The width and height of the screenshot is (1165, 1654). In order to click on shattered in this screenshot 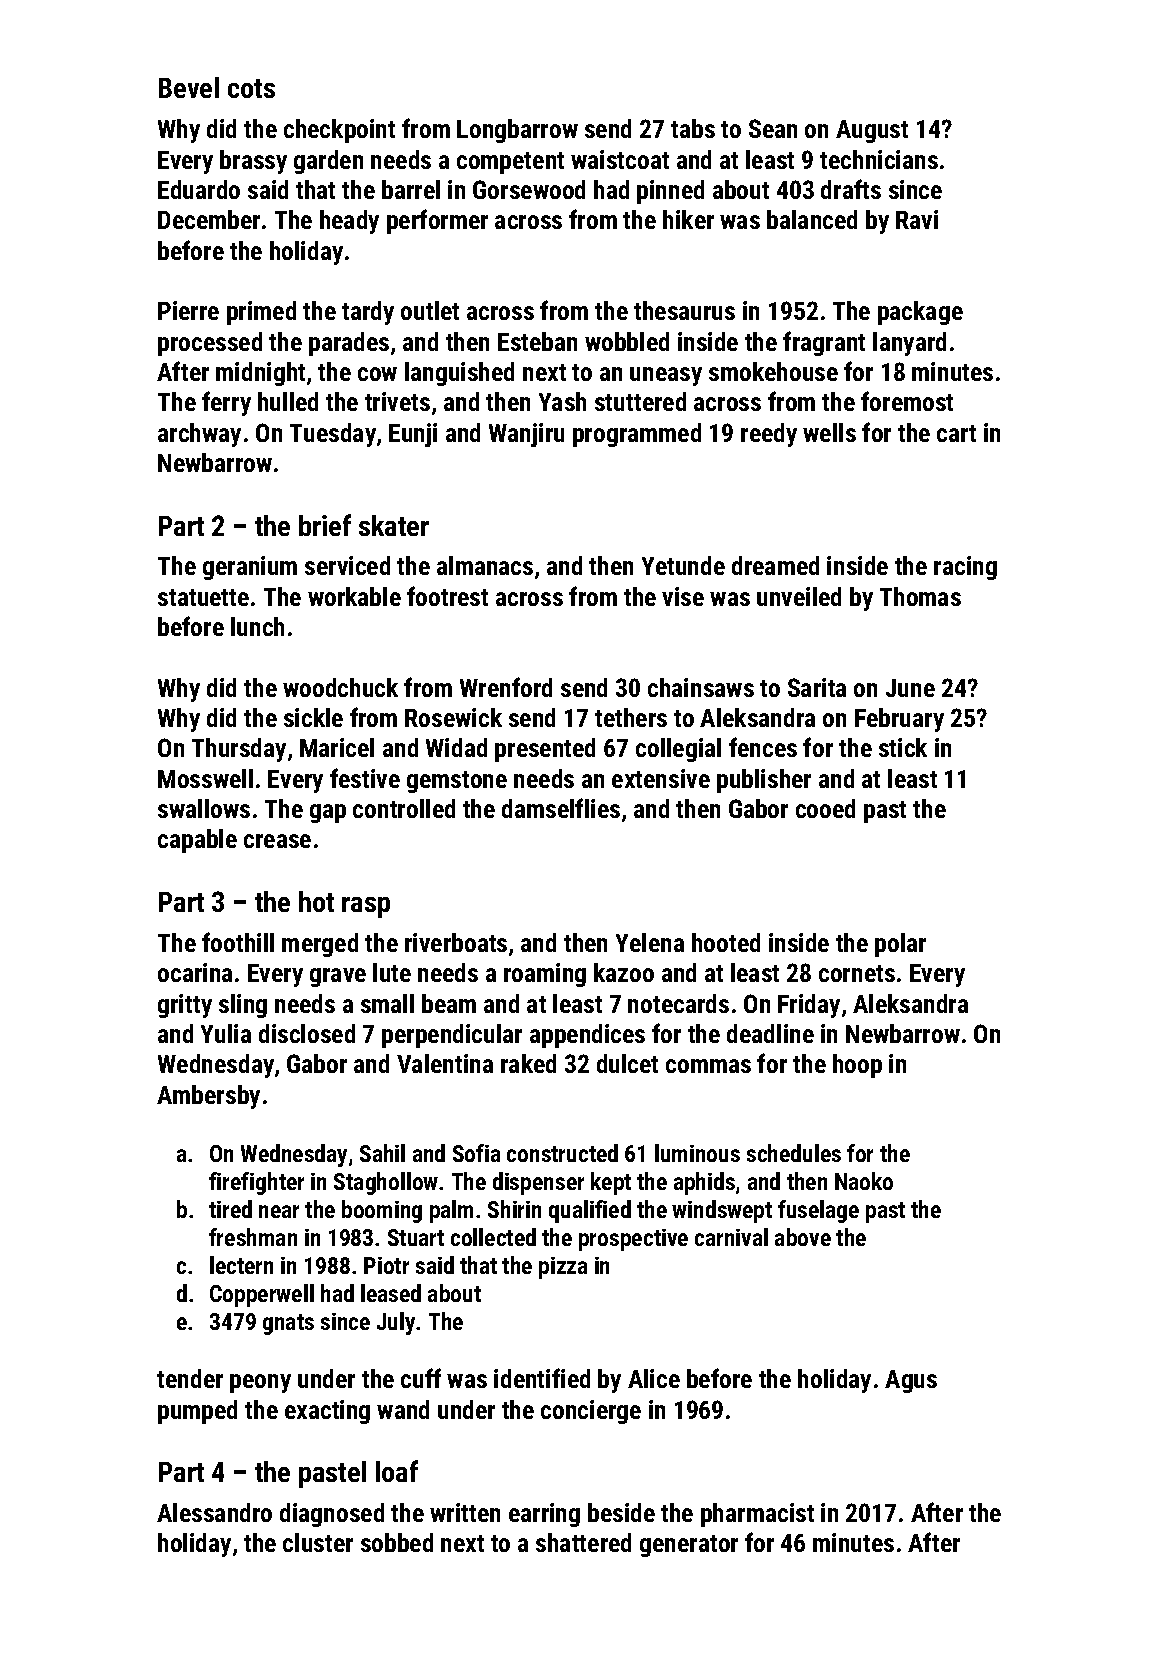, I will do `click(583, 1542)`.
